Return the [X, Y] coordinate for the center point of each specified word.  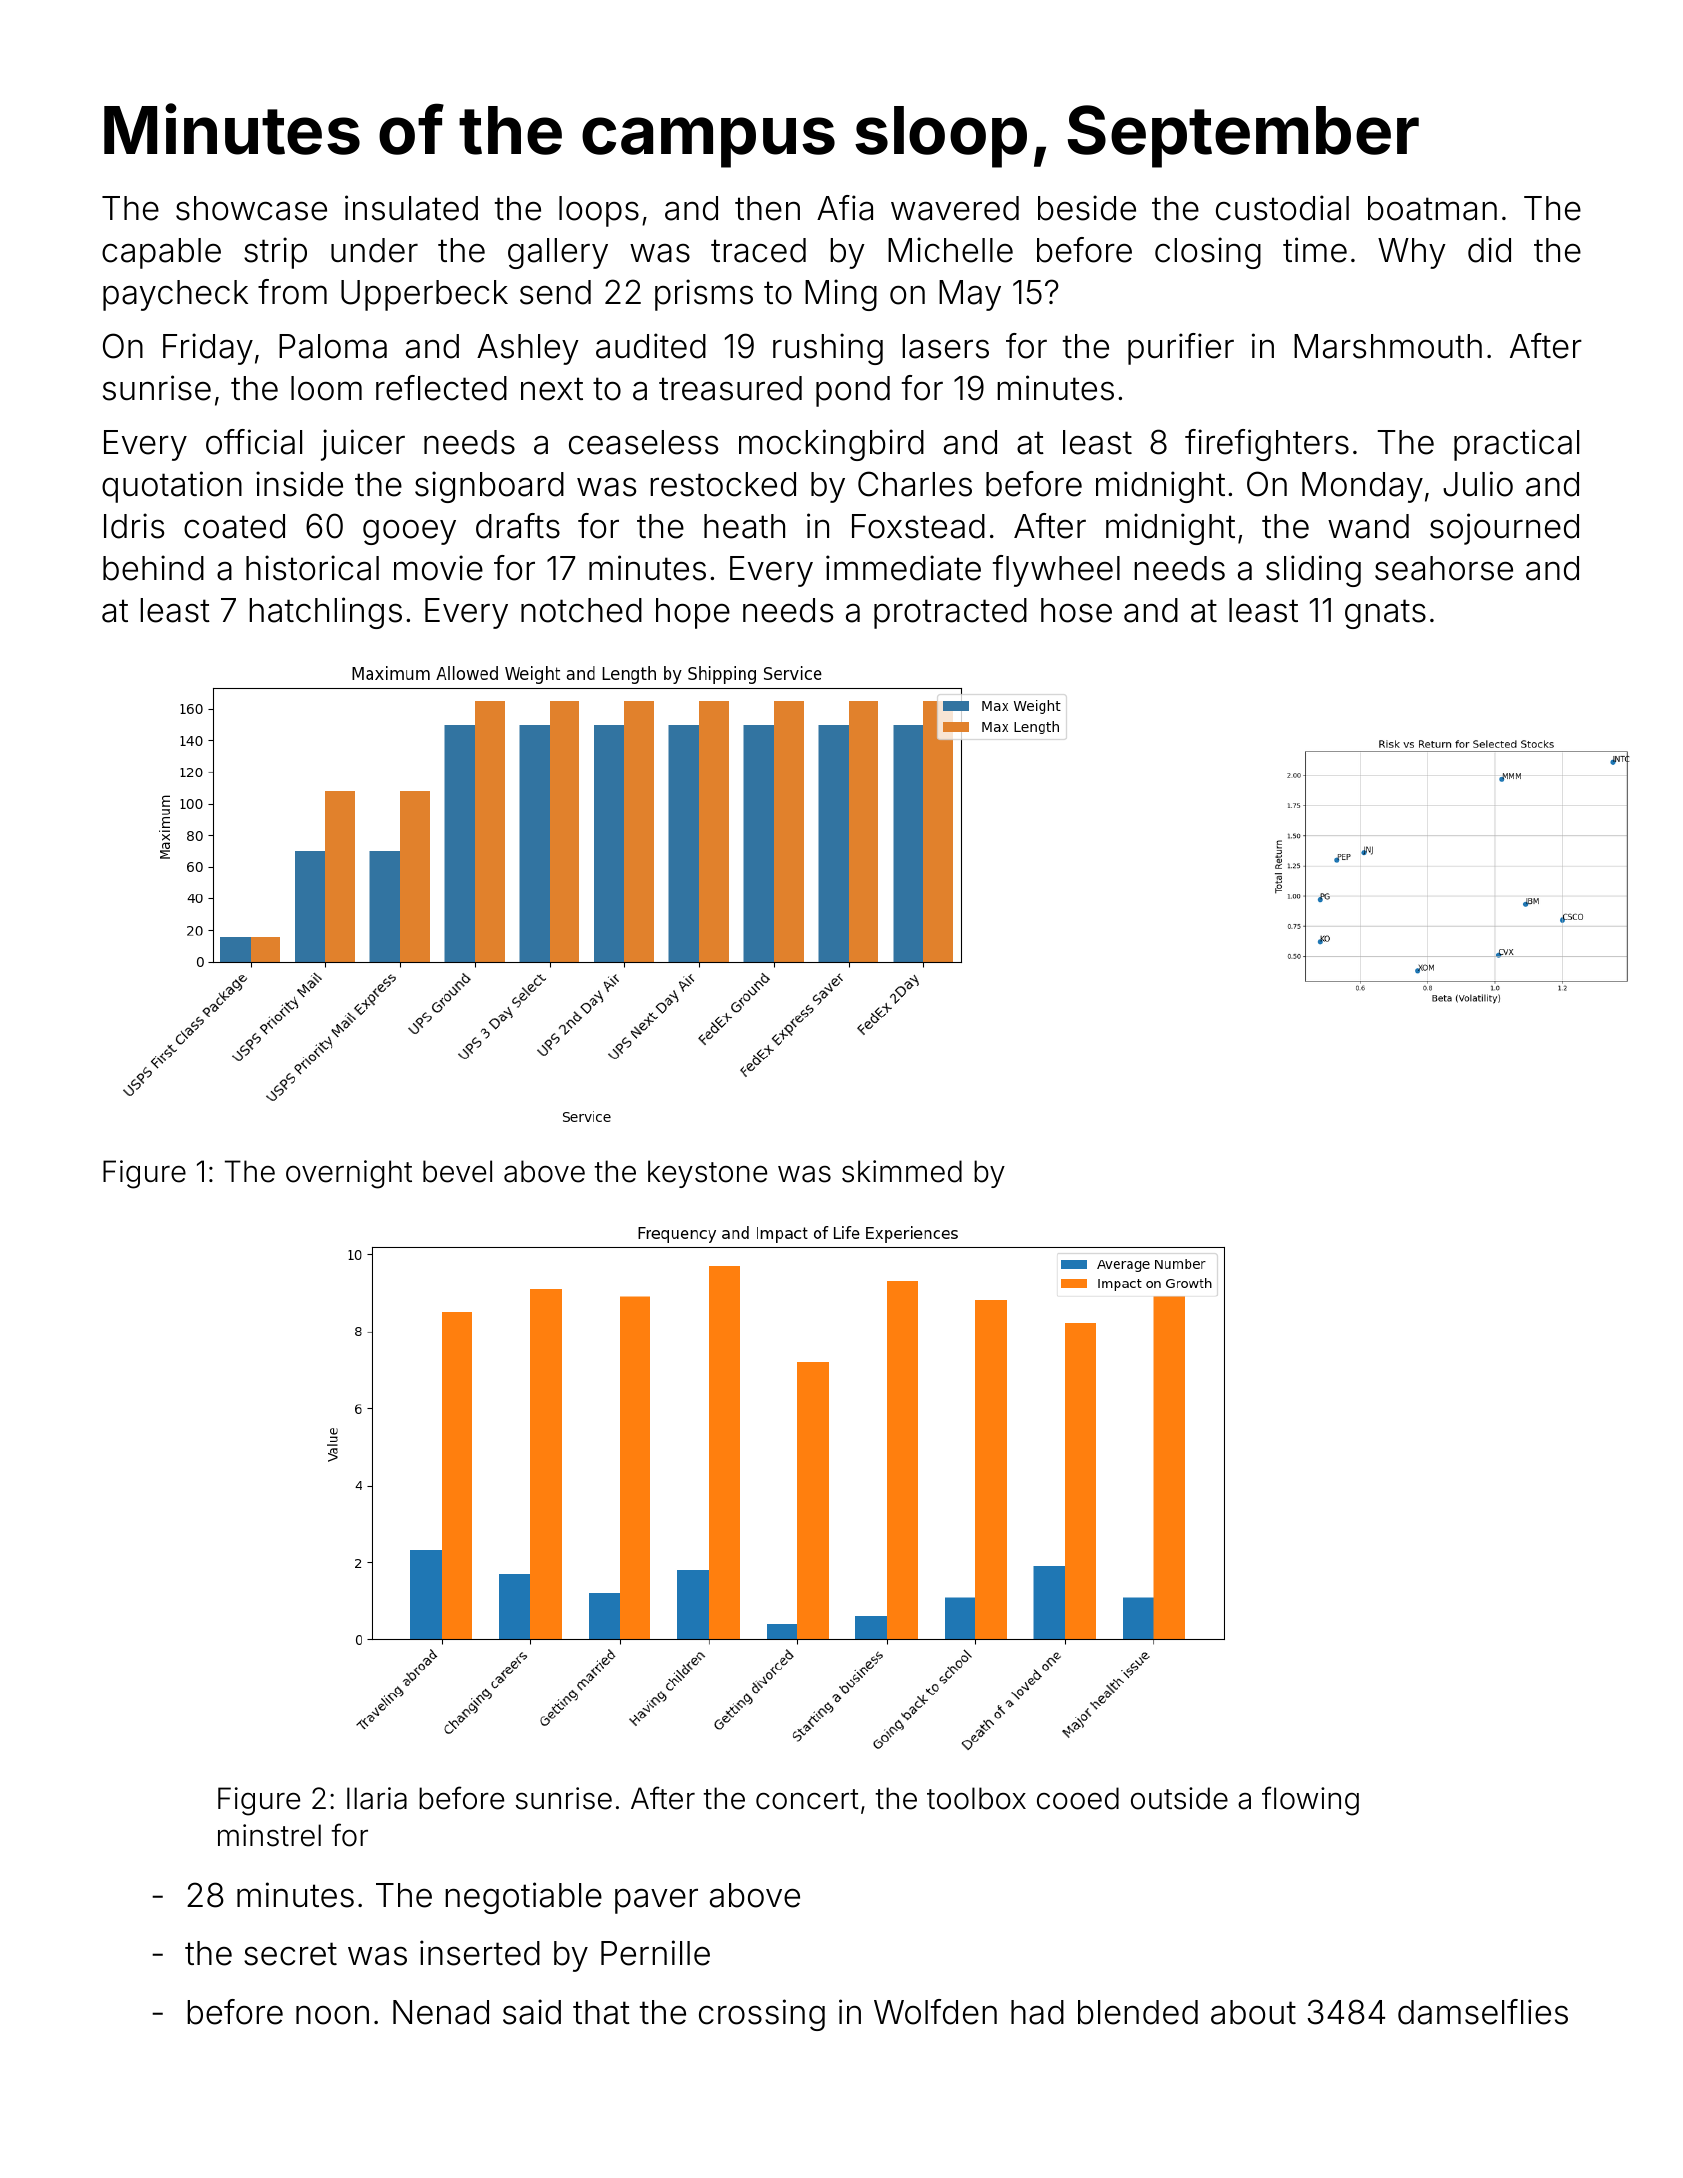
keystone [707, 1174]
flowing [1310, 1801]
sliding [1313, 571]
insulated [411, 208]
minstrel [269, 1835]
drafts [518, 526]
